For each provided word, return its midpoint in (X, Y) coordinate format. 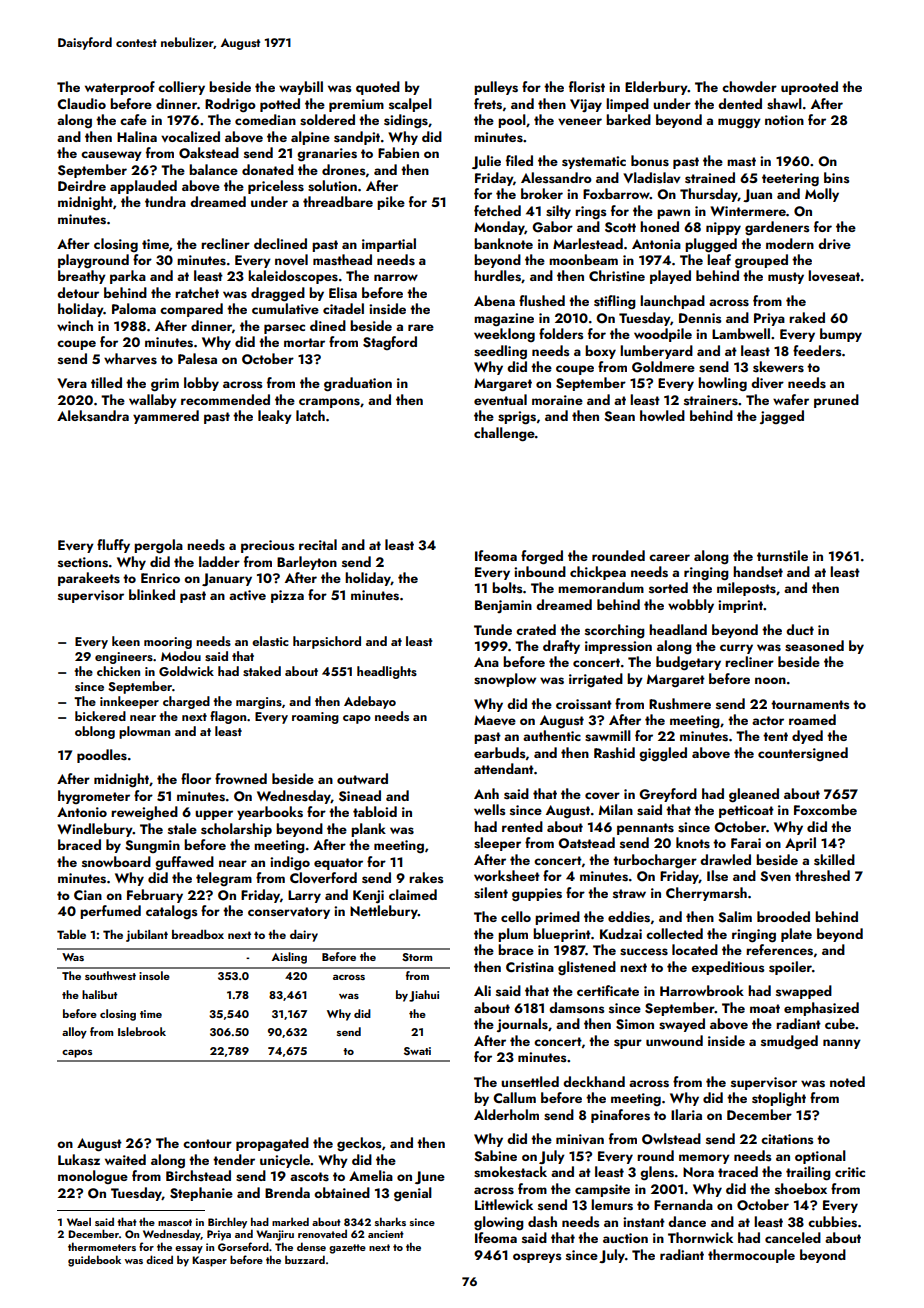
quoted (378, 88)
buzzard (305, 1259)
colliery (181, 88)
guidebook (94, 1261)
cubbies (832, 1222)
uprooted (809, 88)
